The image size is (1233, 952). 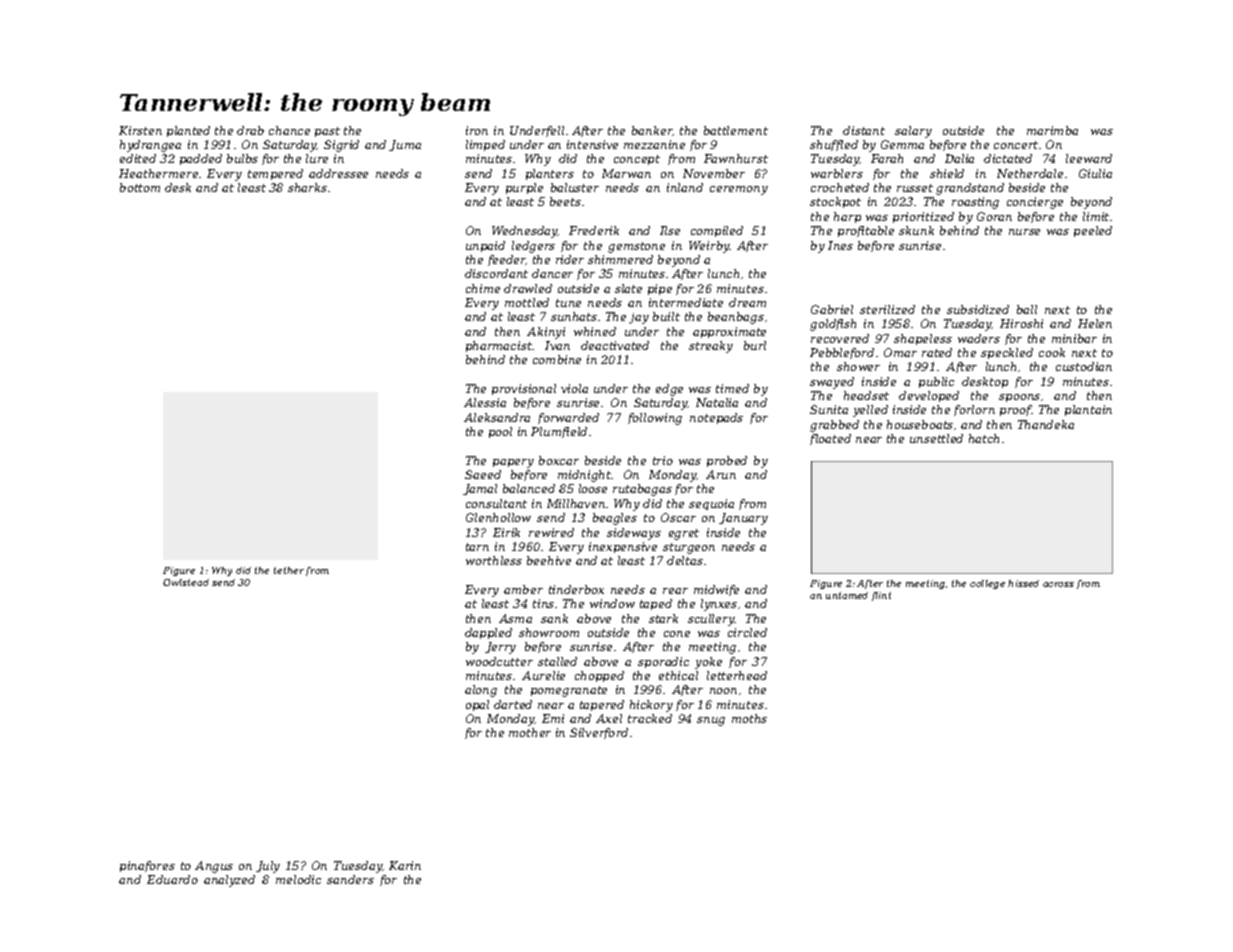 What do you see at coordinates (829, 409) in the screenshot?
I see `Sunita` at bounding box center [829, 409].
